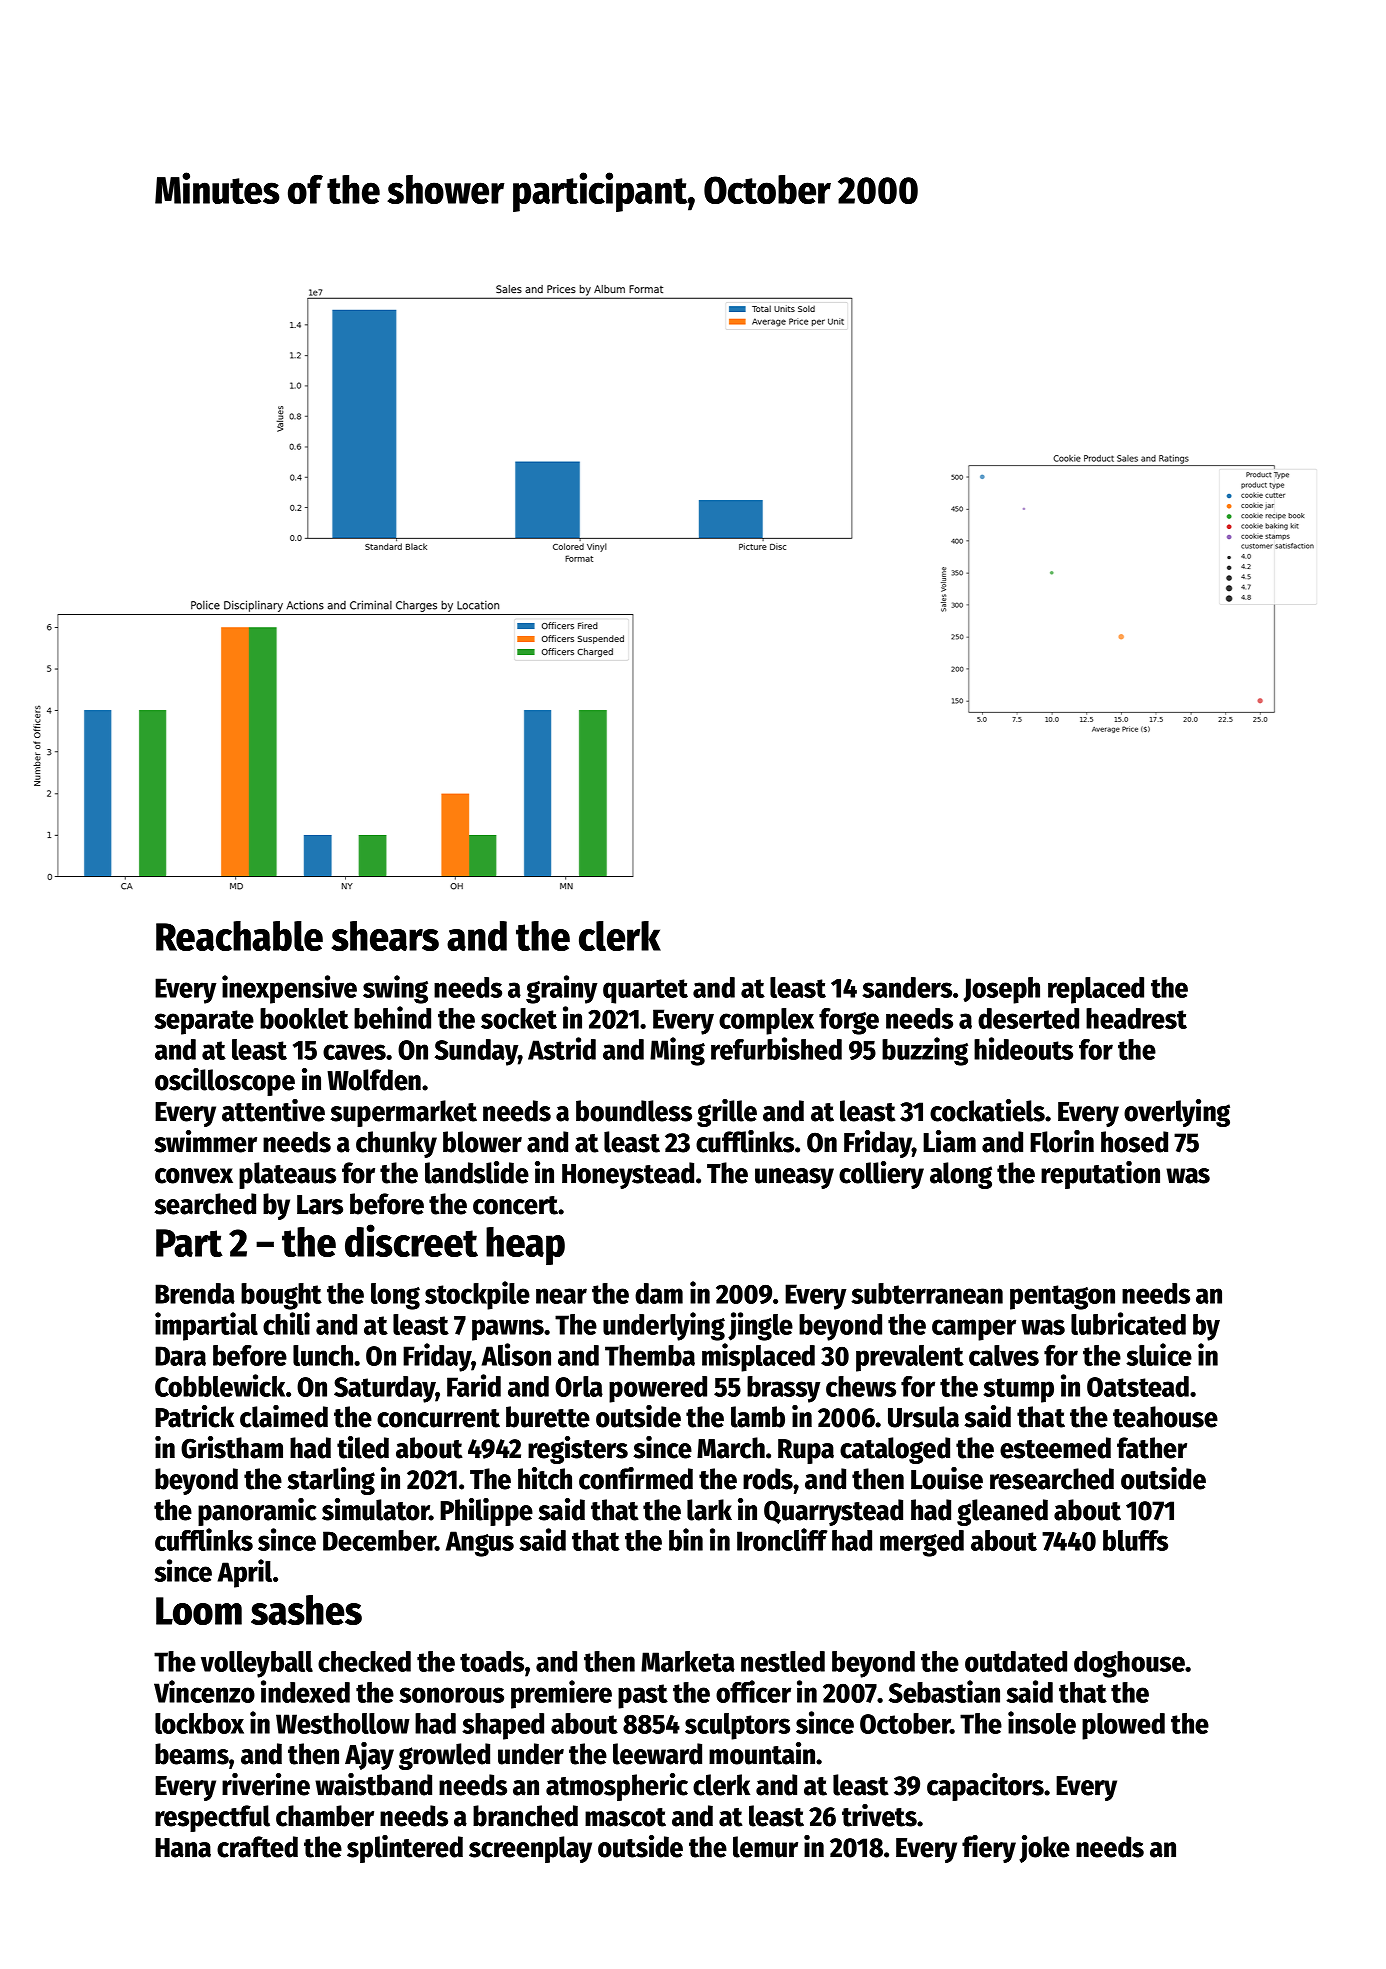 The image size is (1386, 1969). What do you see at coordinates (1128, 1323) in the screenshot?
I see `lubricated` at bounding box center [1128, 1323].
